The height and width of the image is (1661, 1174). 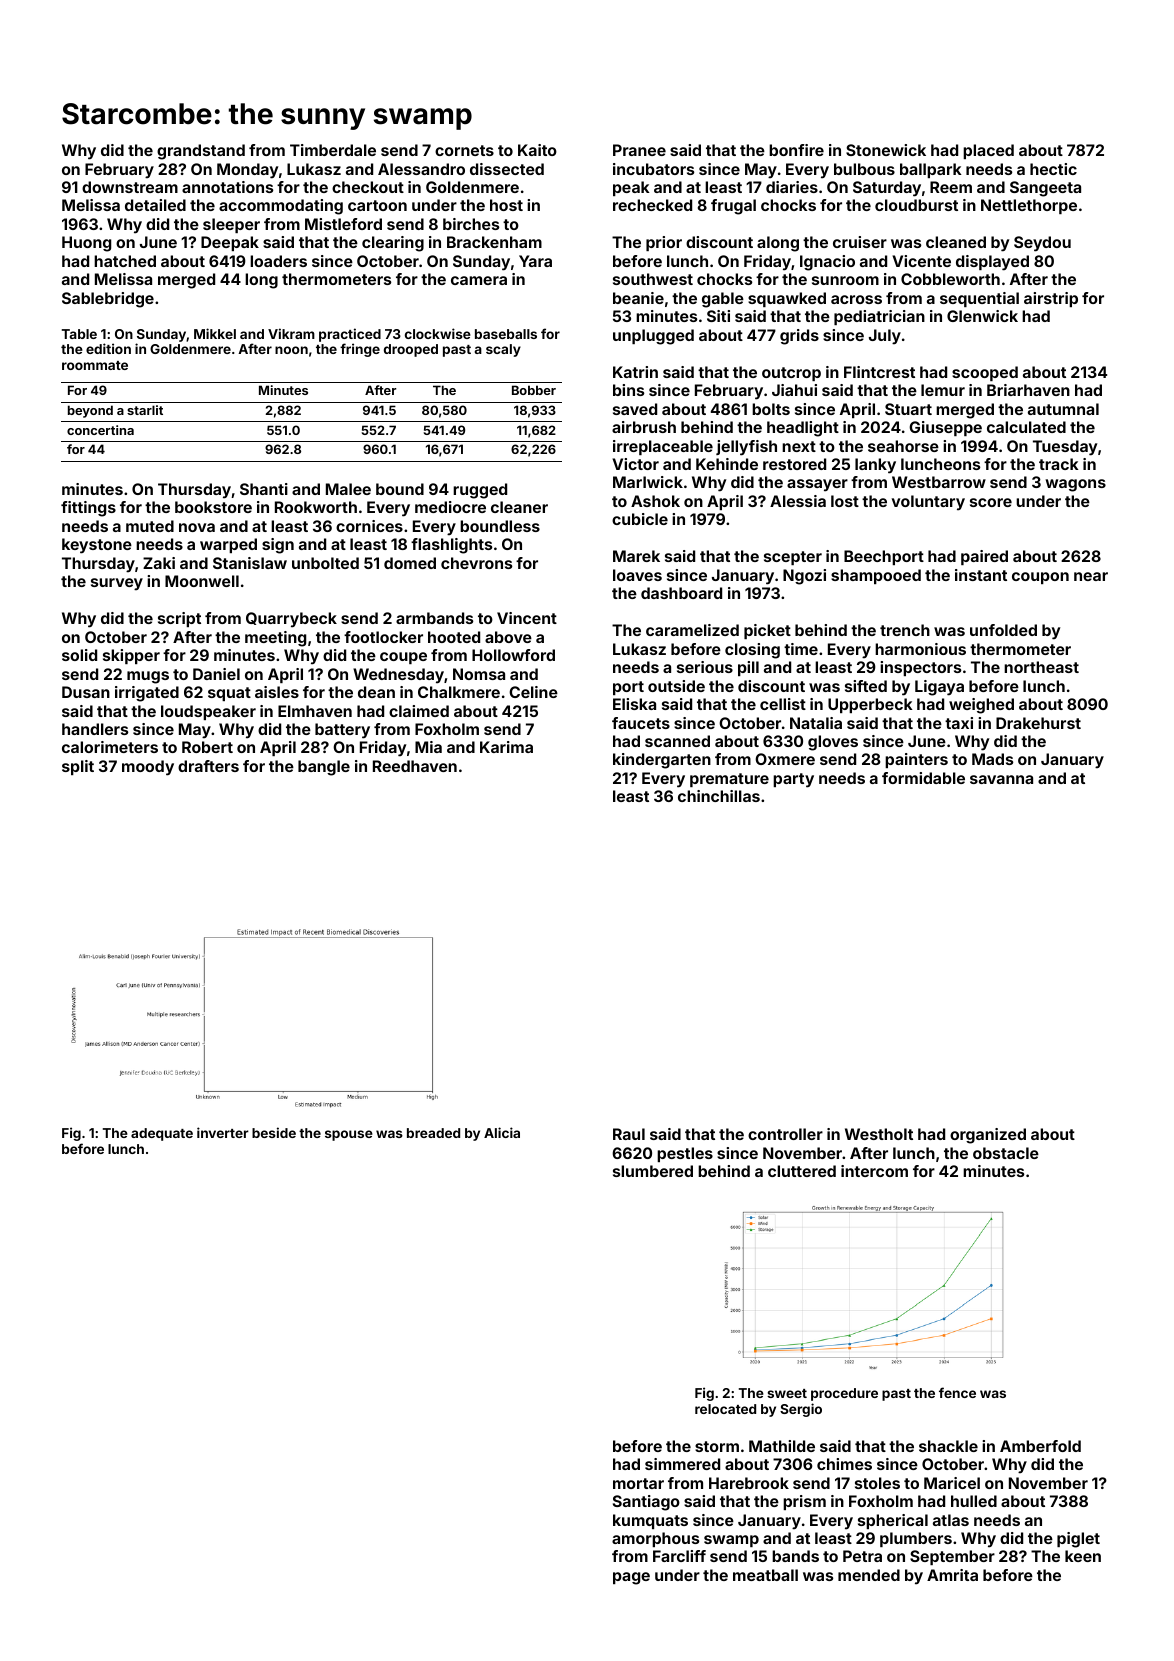 I want to click on savanna, so click(x=1001, y=779).
